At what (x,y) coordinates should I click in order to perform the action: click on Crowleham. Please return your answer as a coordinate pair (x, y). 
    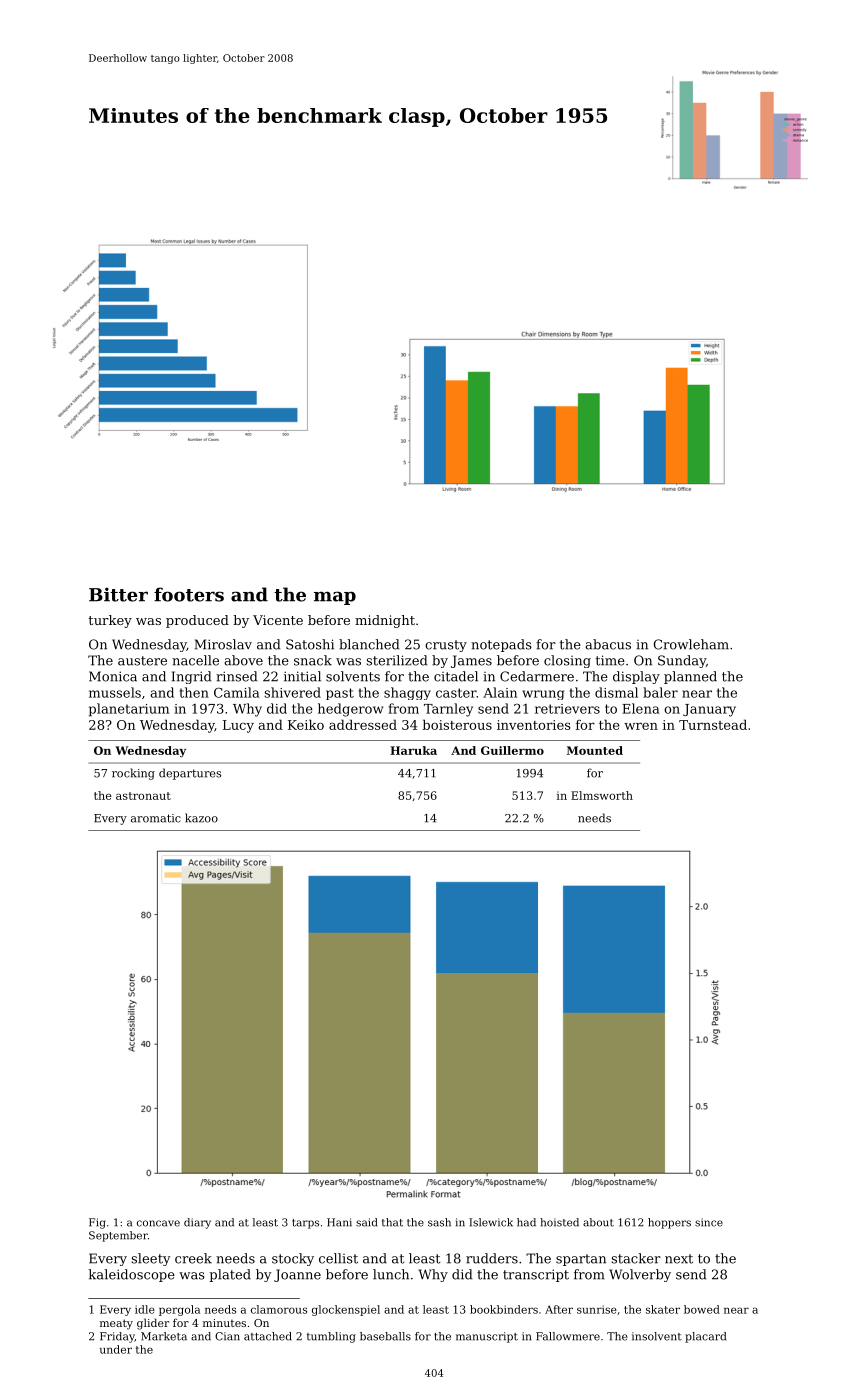
    Looking at the image, I should click on (691, 644).
